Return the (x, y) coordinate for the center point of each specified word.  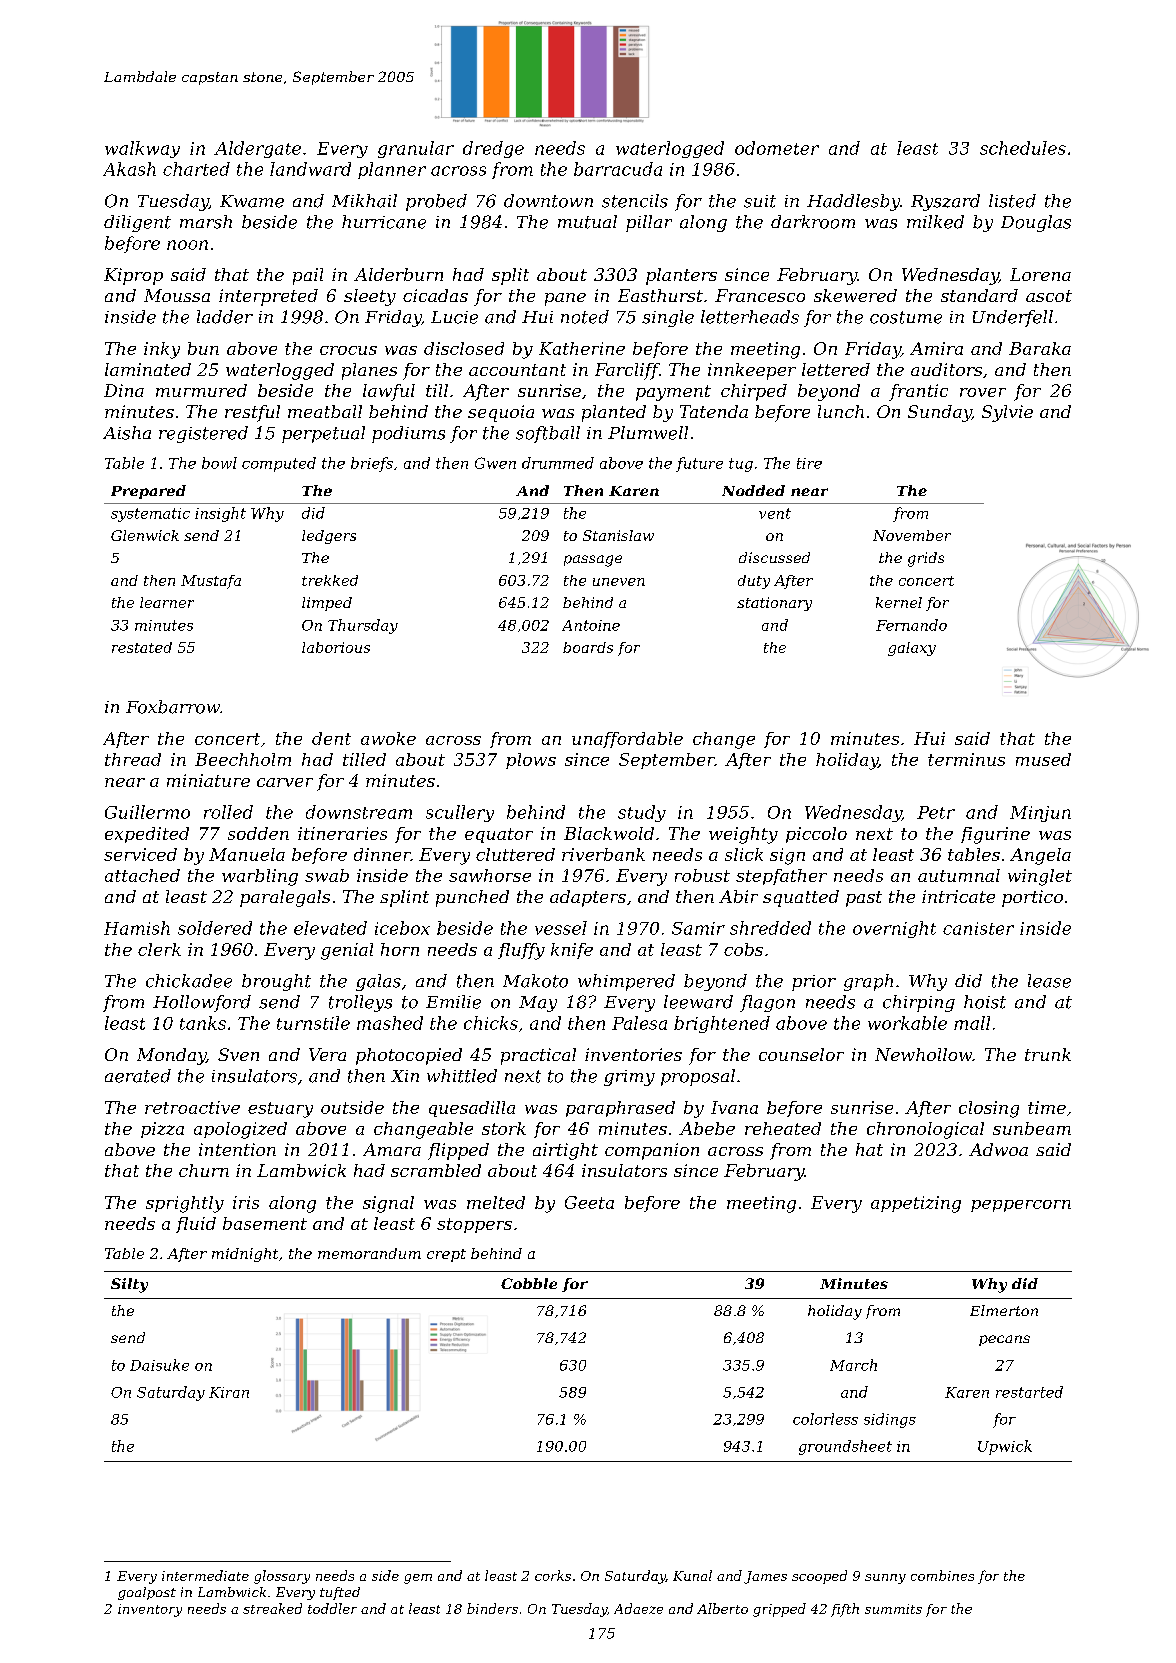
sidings (890, 1420)
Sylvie (1007, 413)
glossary (282, 1577)
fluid (196, 1225)
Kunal (692, 1575)
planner (392, 170)
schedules (1023, 148)
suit (760, 201)
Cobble (529, 1283)
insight (220, 514)
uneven (619, 582)
